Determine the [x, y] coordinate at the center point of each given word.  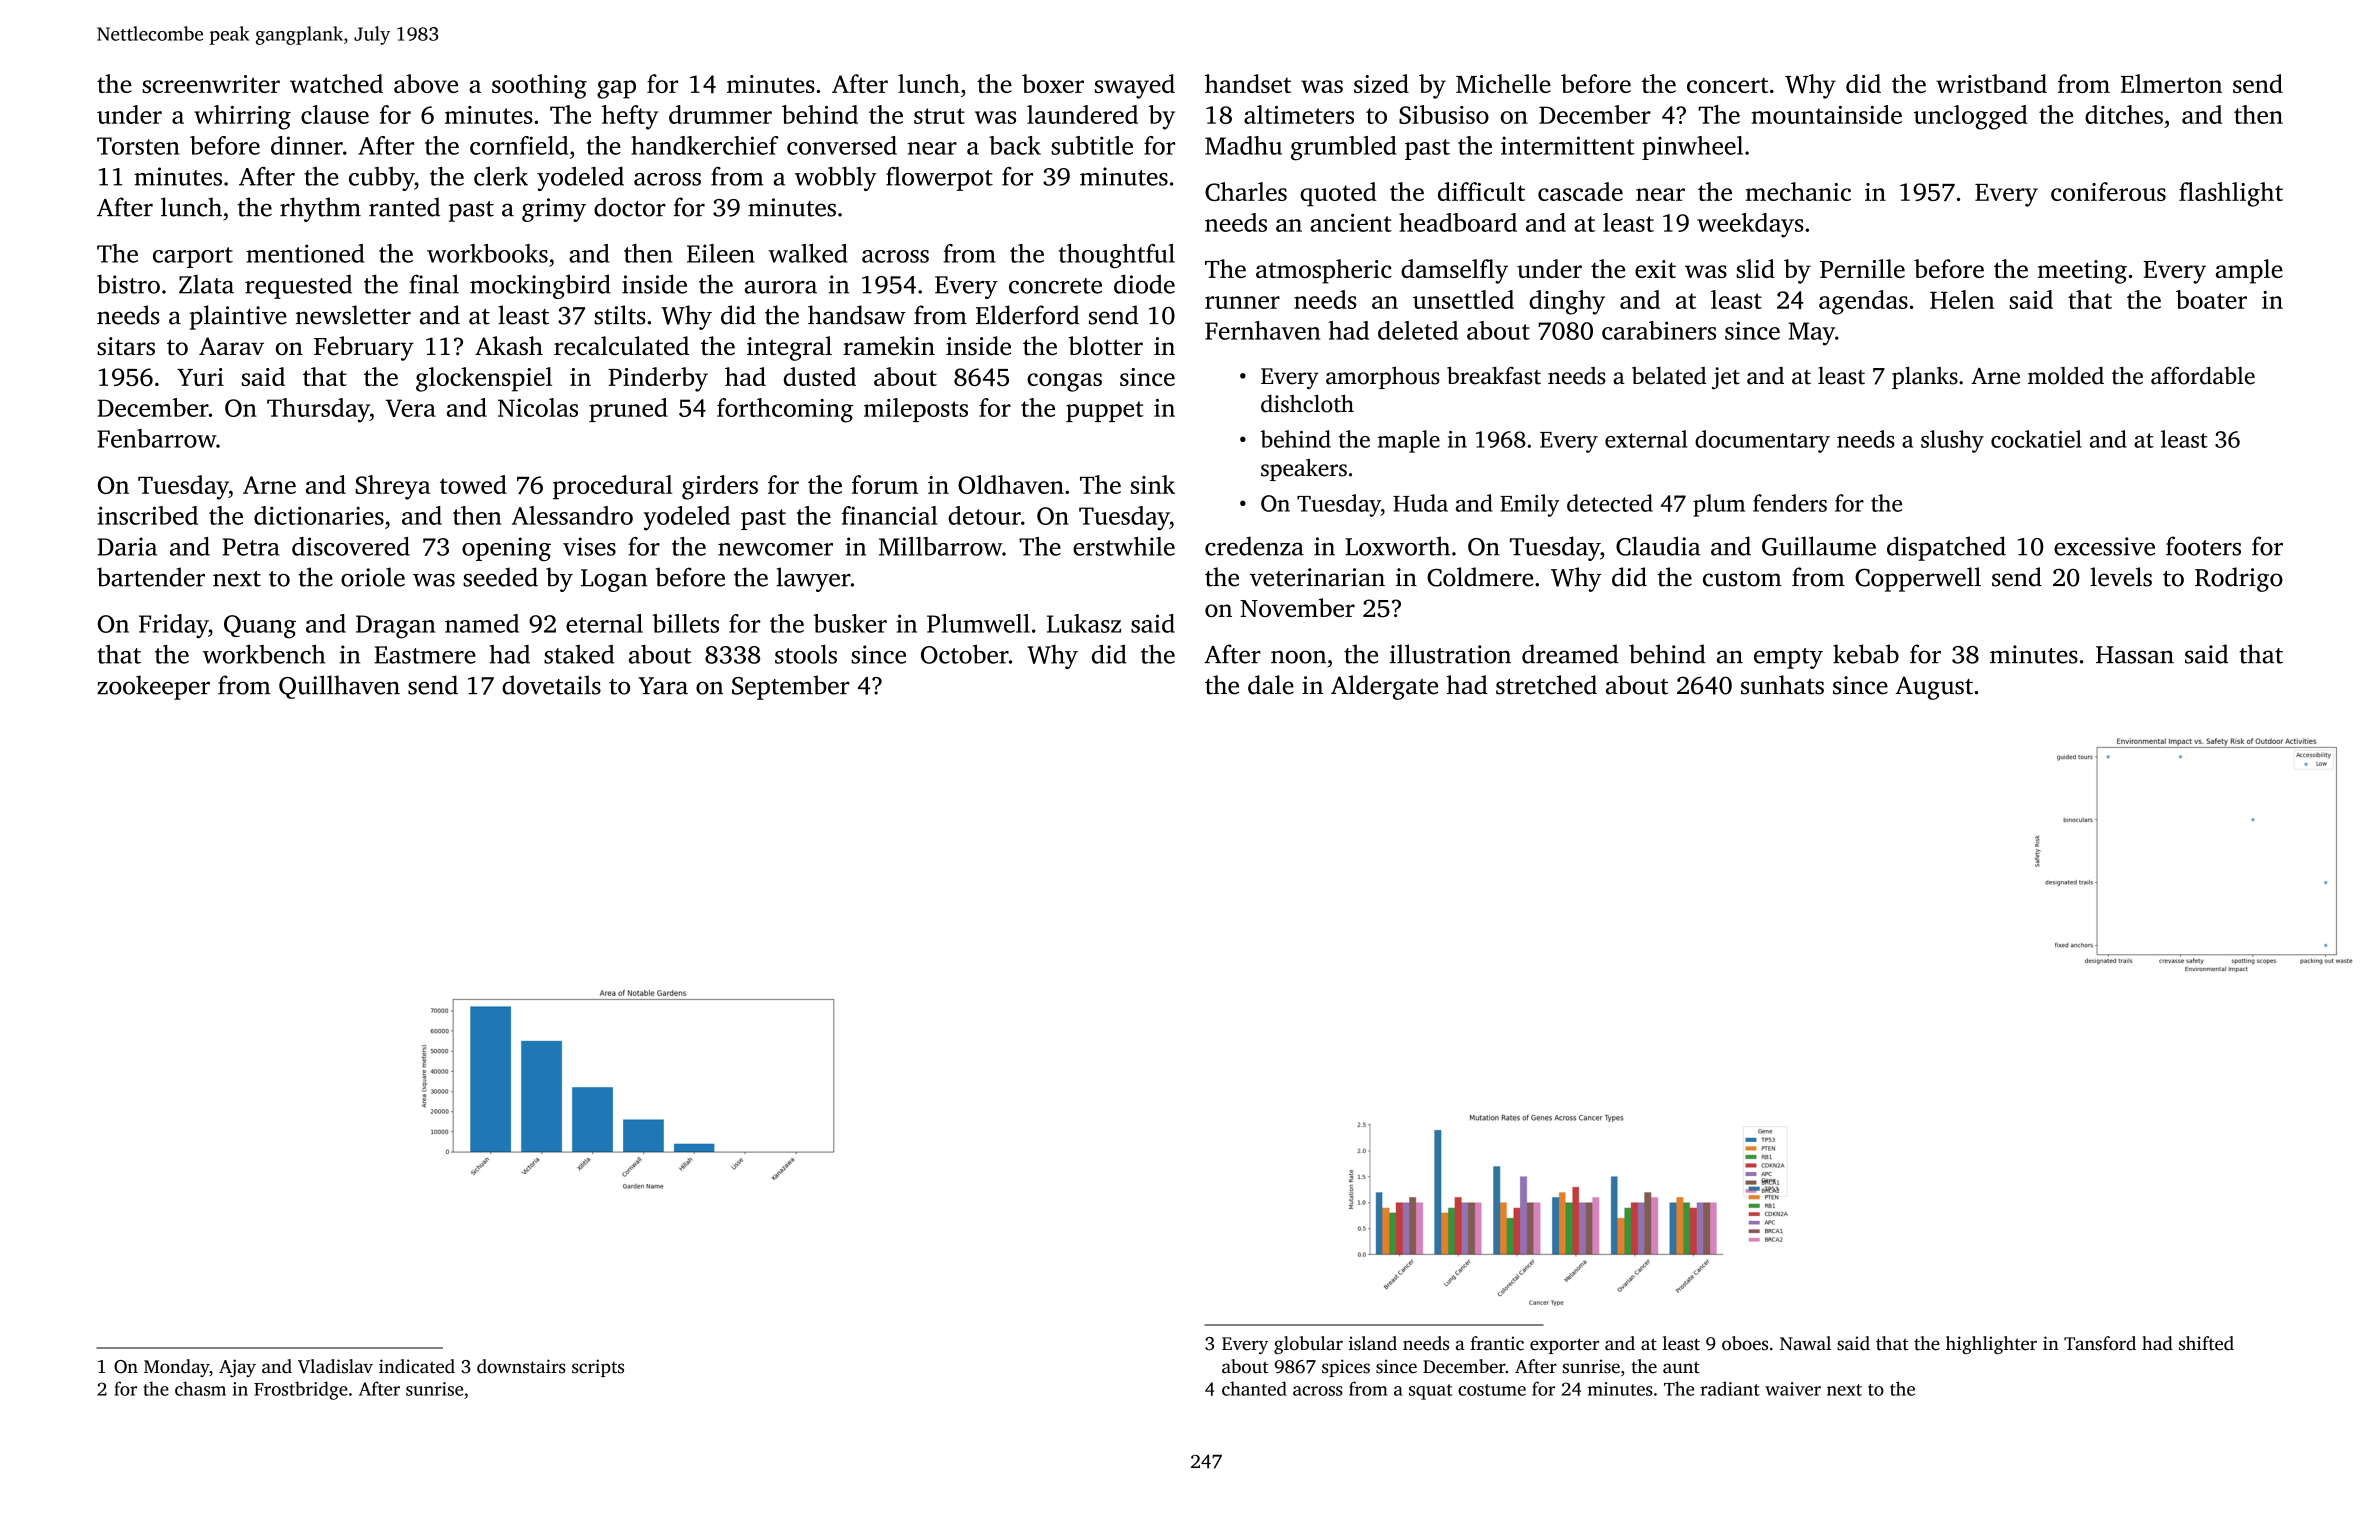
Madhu [1243, 145]
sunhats [1782, 685]
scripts [598, 1368]
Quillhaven [339, 687]
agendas [1863, 302]
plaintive [238, 317]
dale [1271, 685]
